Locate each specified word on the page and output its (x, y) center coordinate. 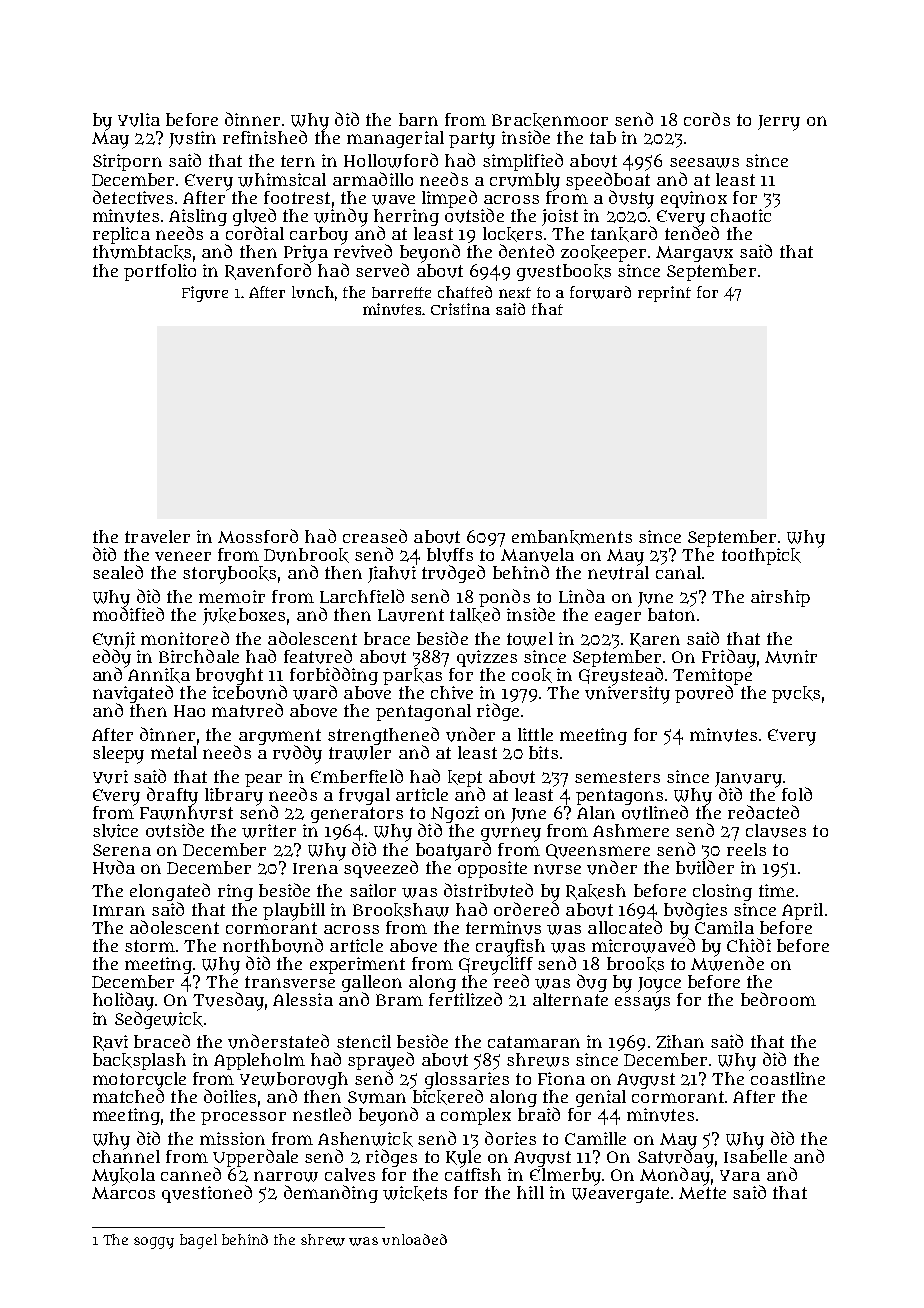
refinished (265, 137)
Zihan (680, 1041)
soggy (154, 1243)
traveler (157, 536)
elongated (170, 892)
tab (603, 137)
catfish (473, 1174)
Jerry (779, 123)
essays (642, 1004)
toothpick (761, 556)
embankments (572, 537)
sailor (373, 890)
